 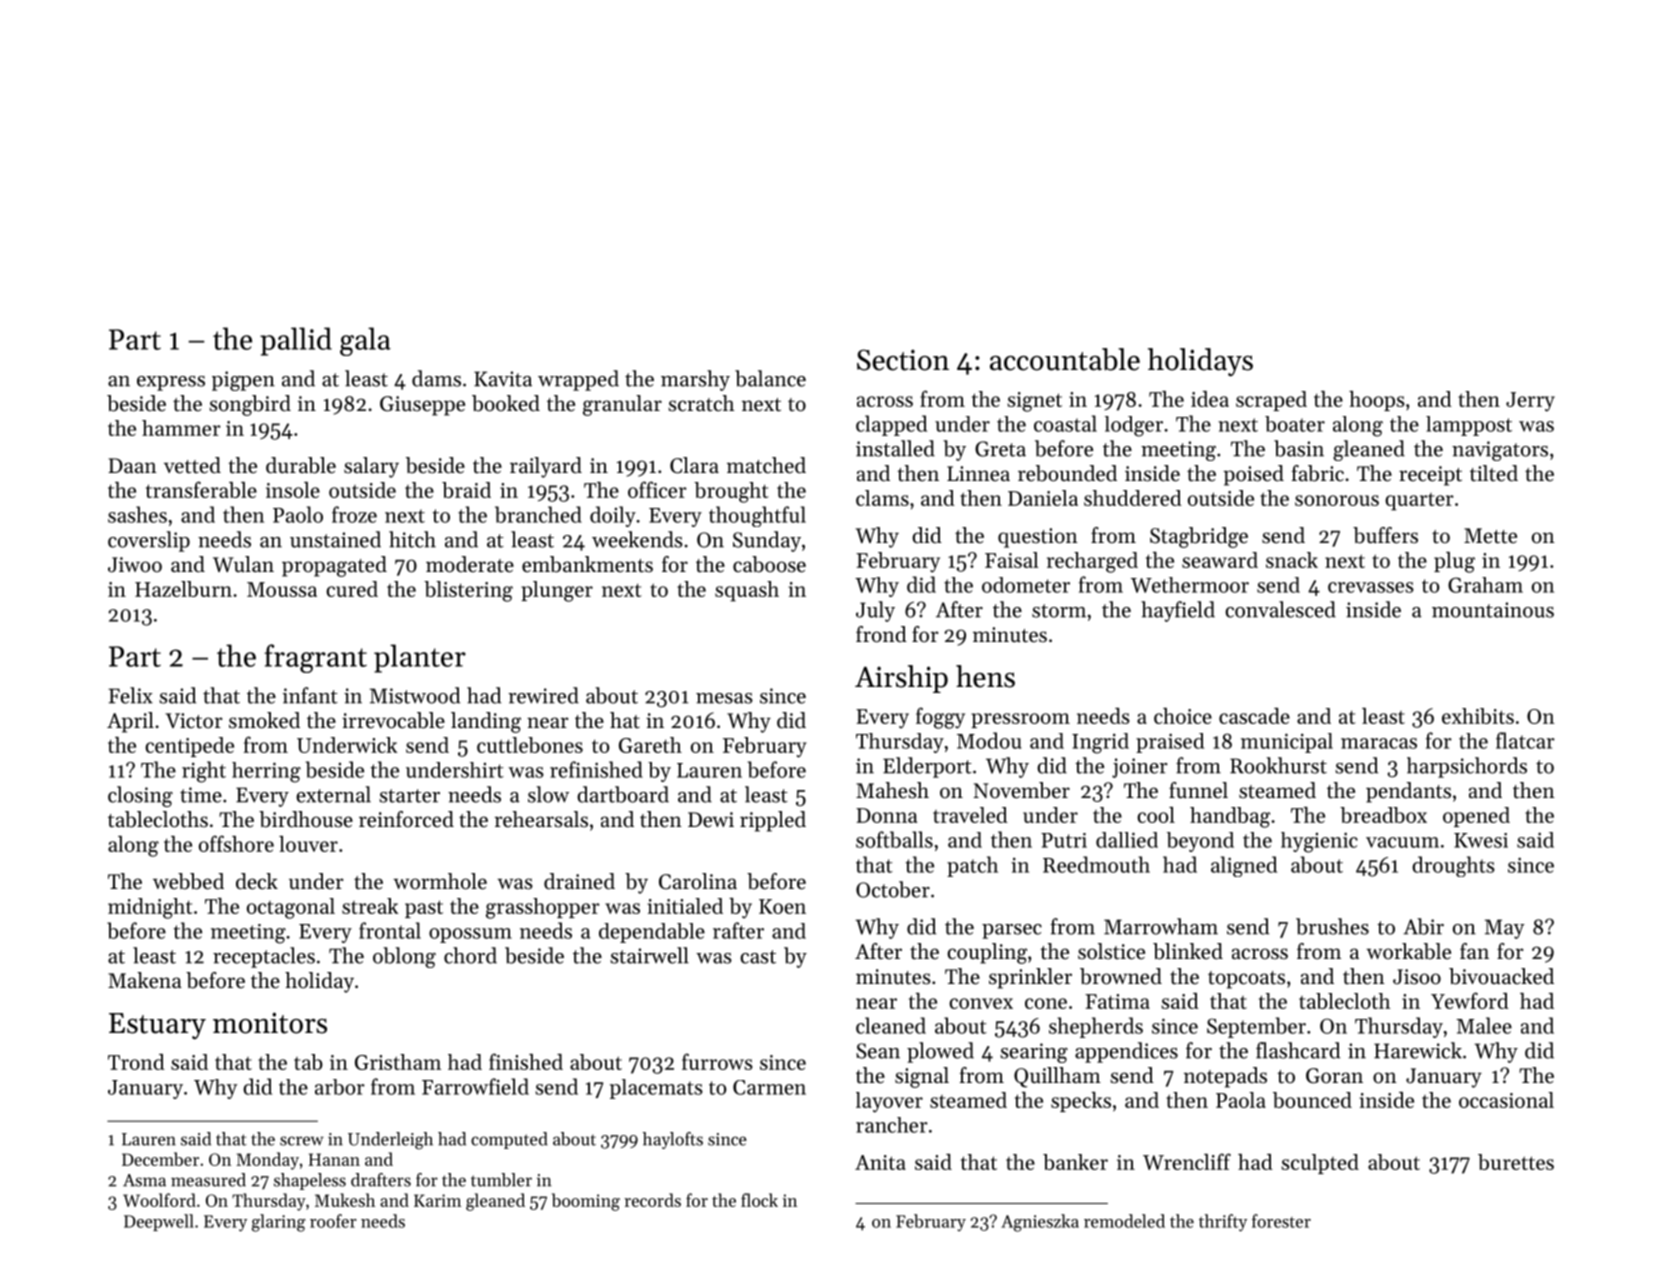 What do you see at coordinates (758, 957) in the screenshot?
I see `cast` at bounding box center [758, 957].
